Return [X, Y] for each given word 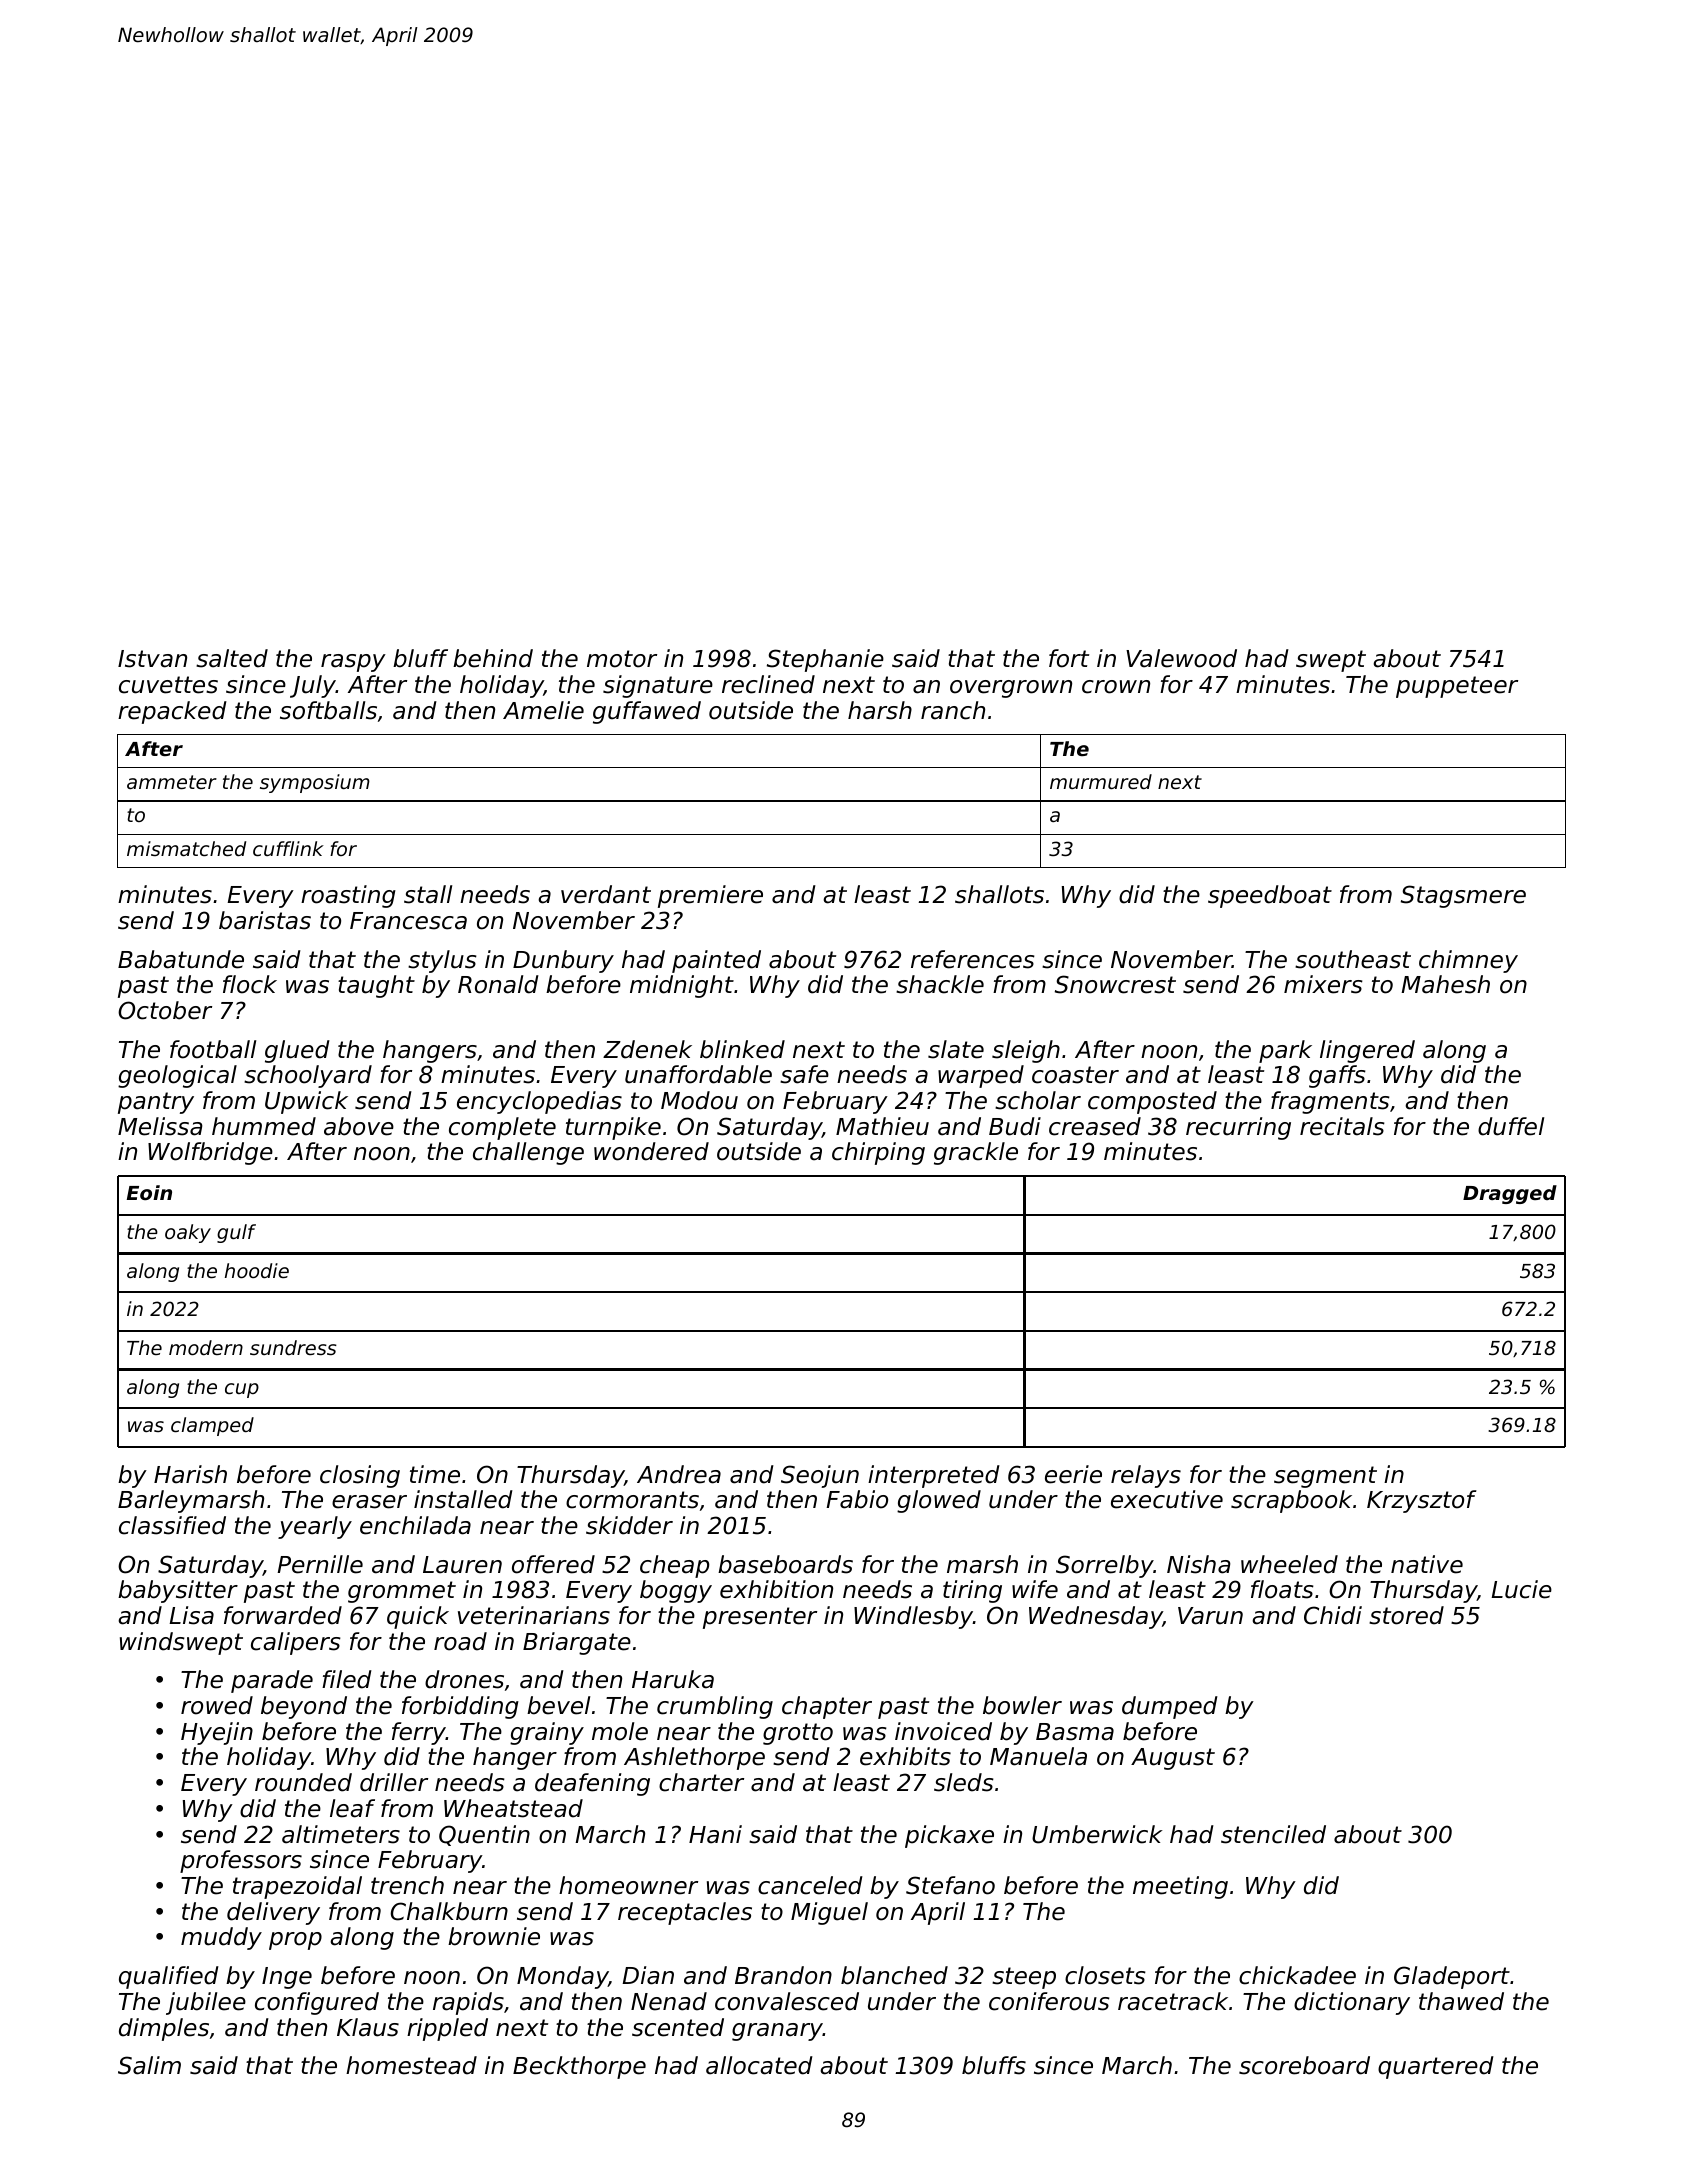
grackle [976, 1153]
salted [232, 658]
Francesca [408, 921]
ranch [953, 710]
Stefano [950, 1885]
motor [622, 659]
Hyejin [217, 1733]
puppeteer [1457, 687]
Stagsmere [1463, 896]
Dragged [1510, 1194]
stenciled [1273, 1834]
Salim [149, 2065]
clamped [212, 1426]
